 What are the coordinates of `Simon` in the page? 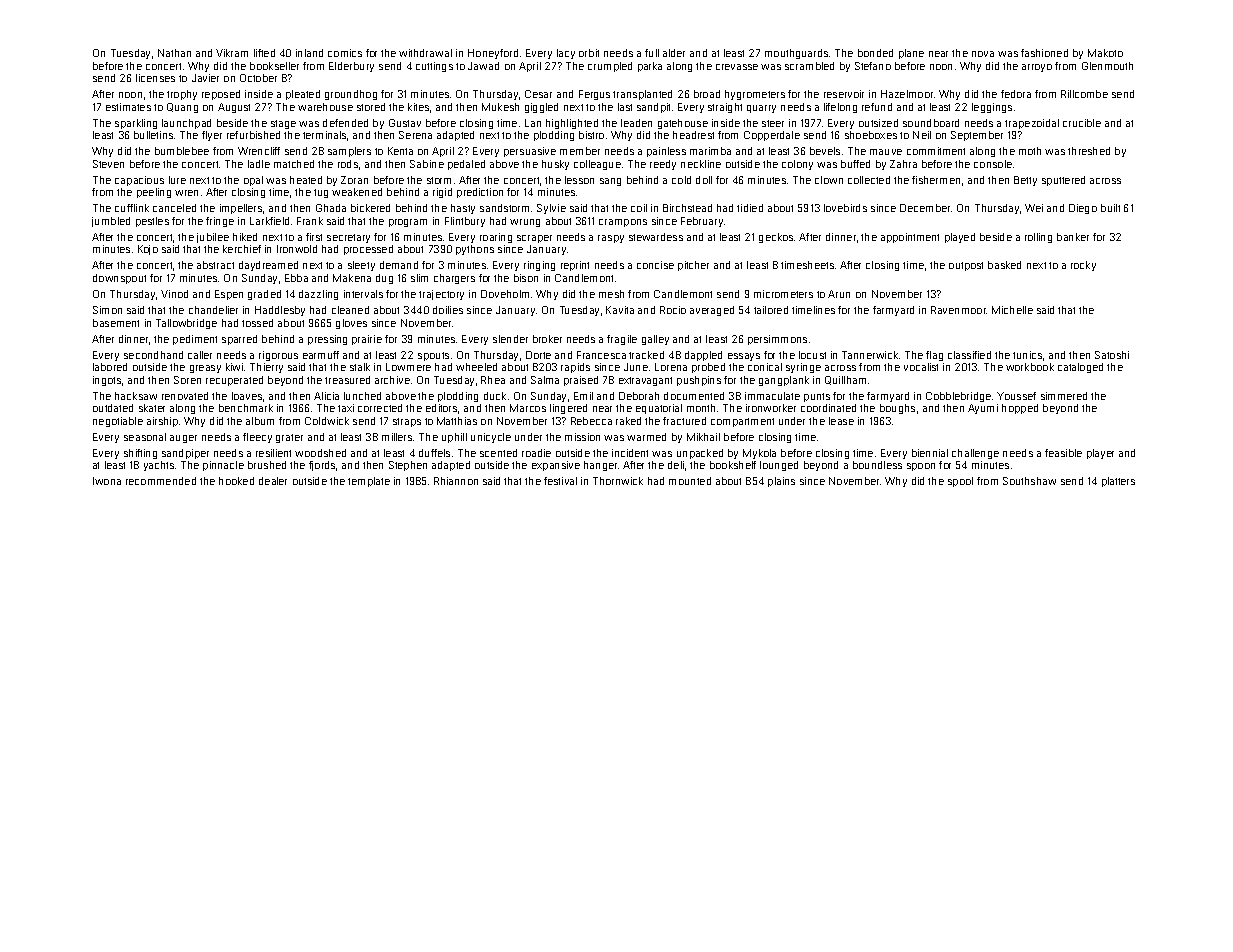 It's located at (107, 310).
